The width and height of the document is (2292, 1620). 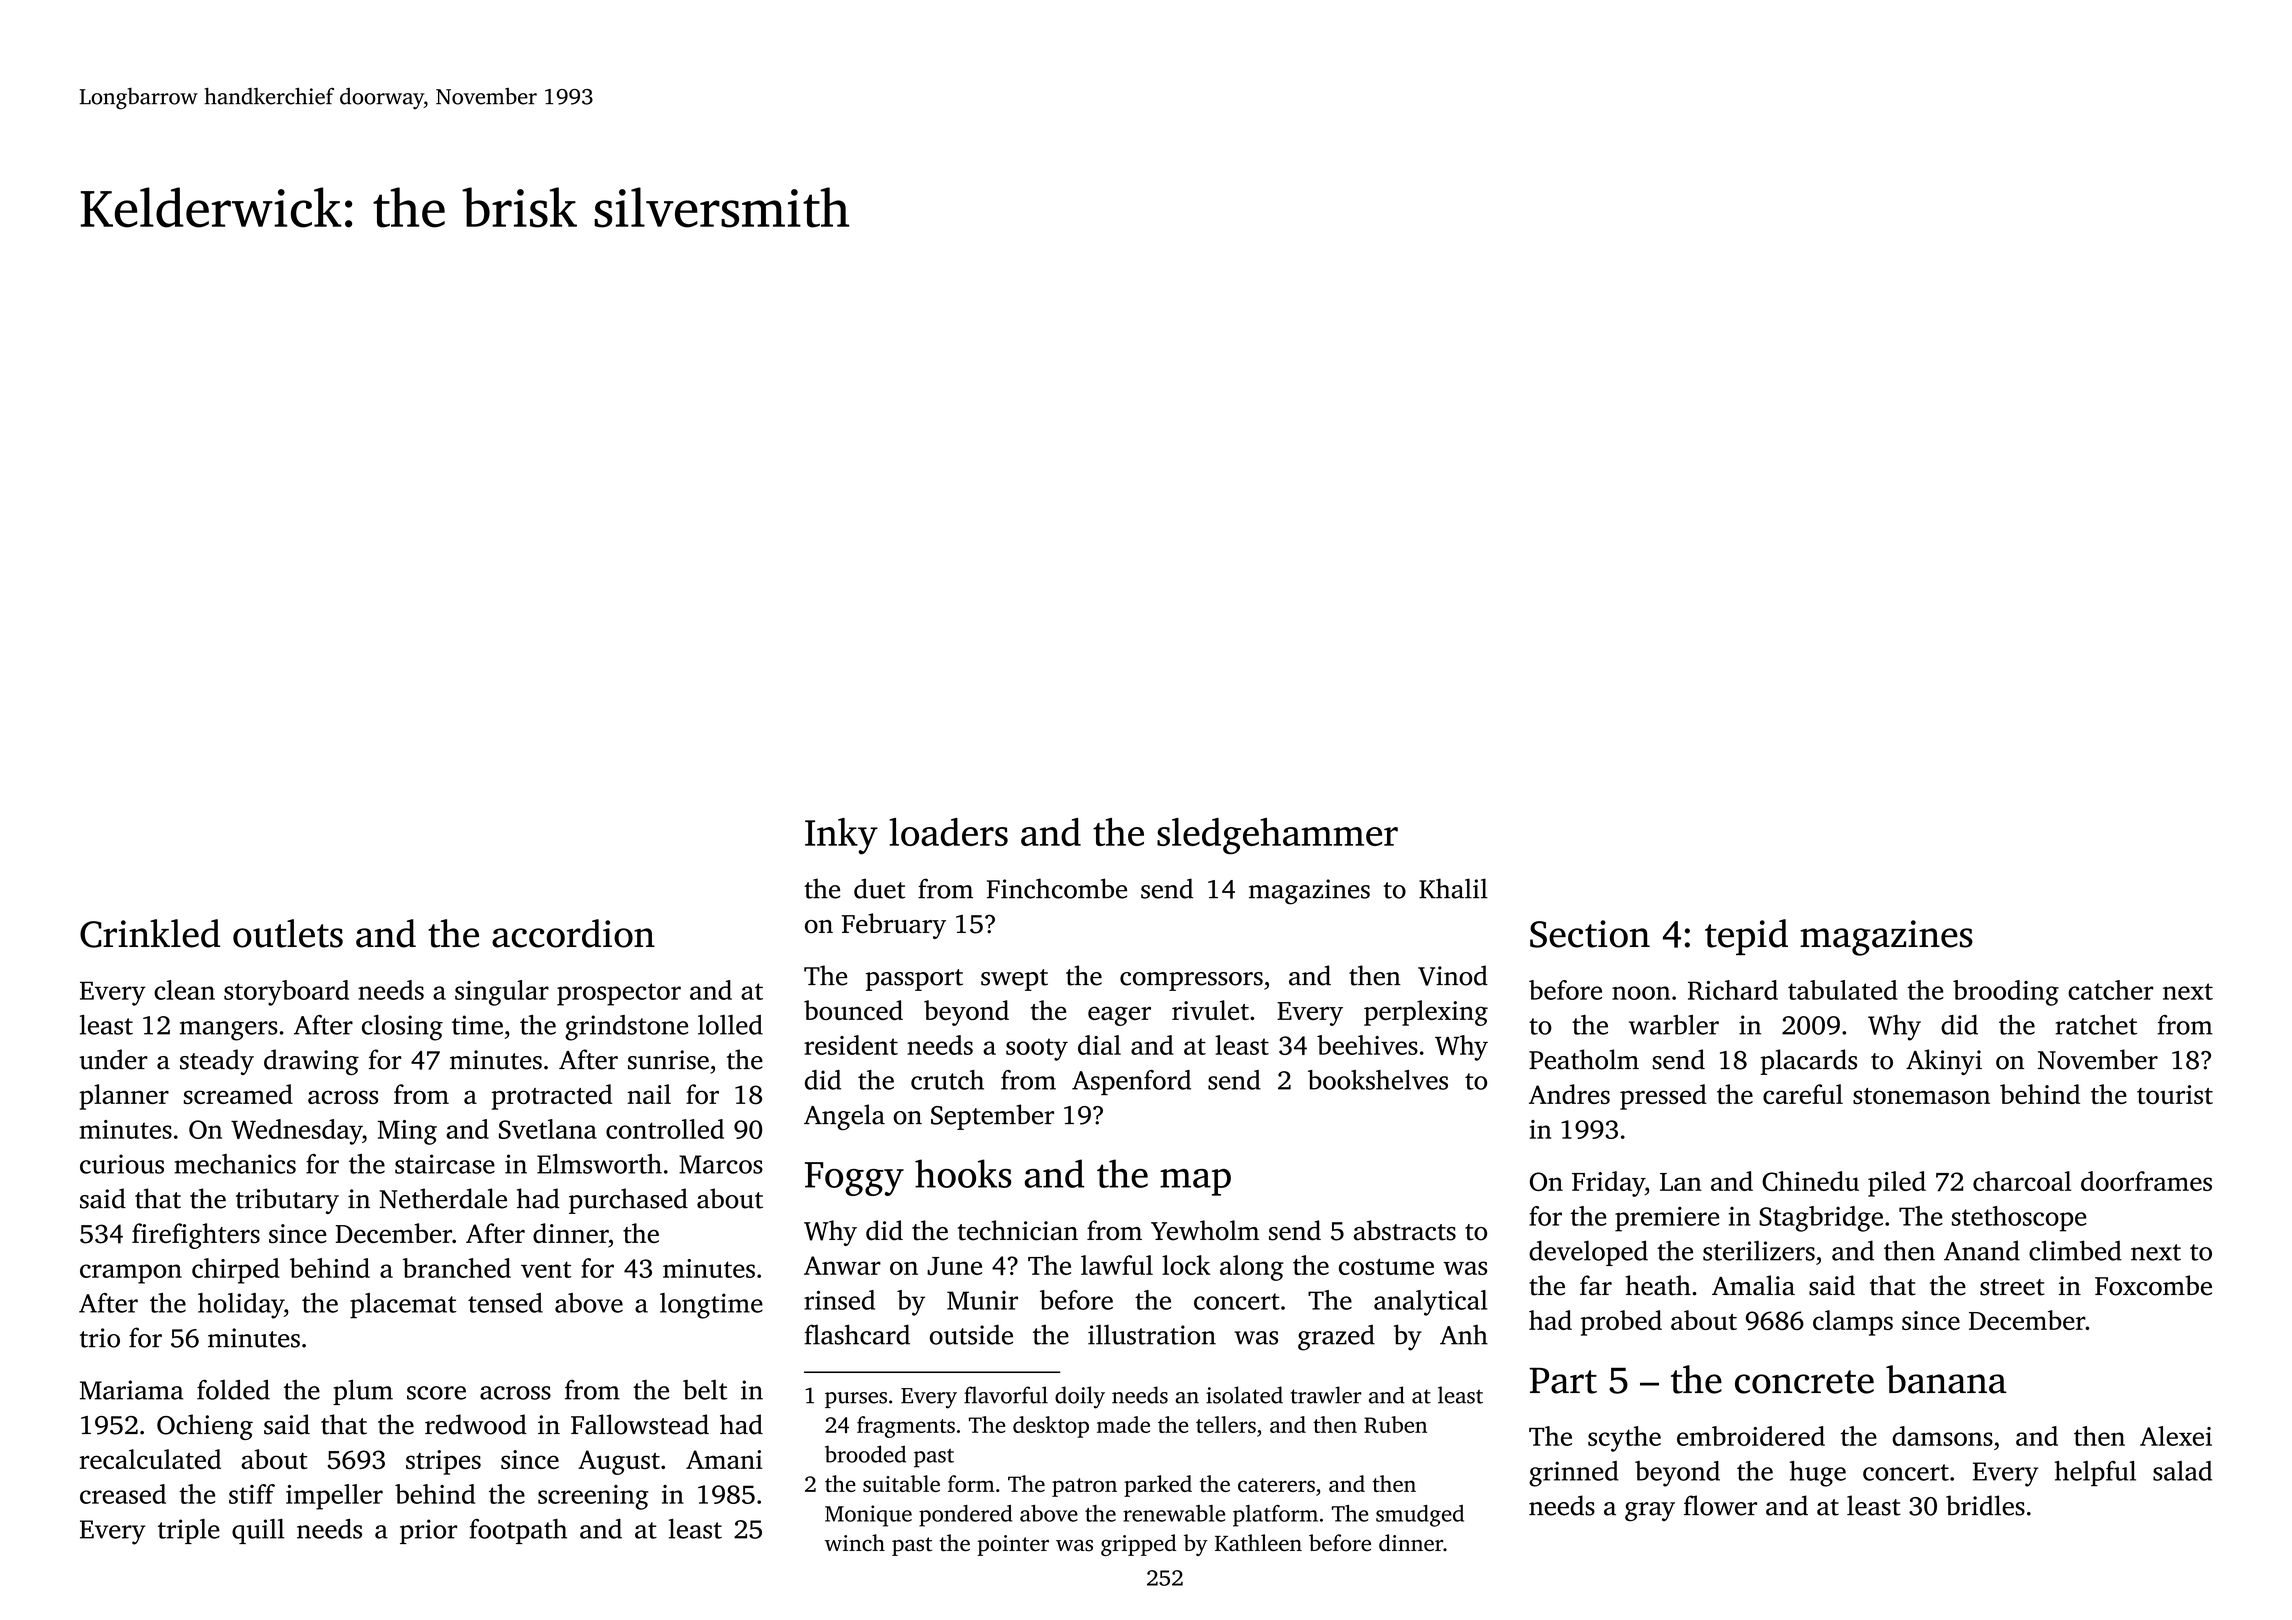 What do you see at coordinates (599, 1164) in the document?
I see `Elmsworth` at bounding box center [599, 1164].
